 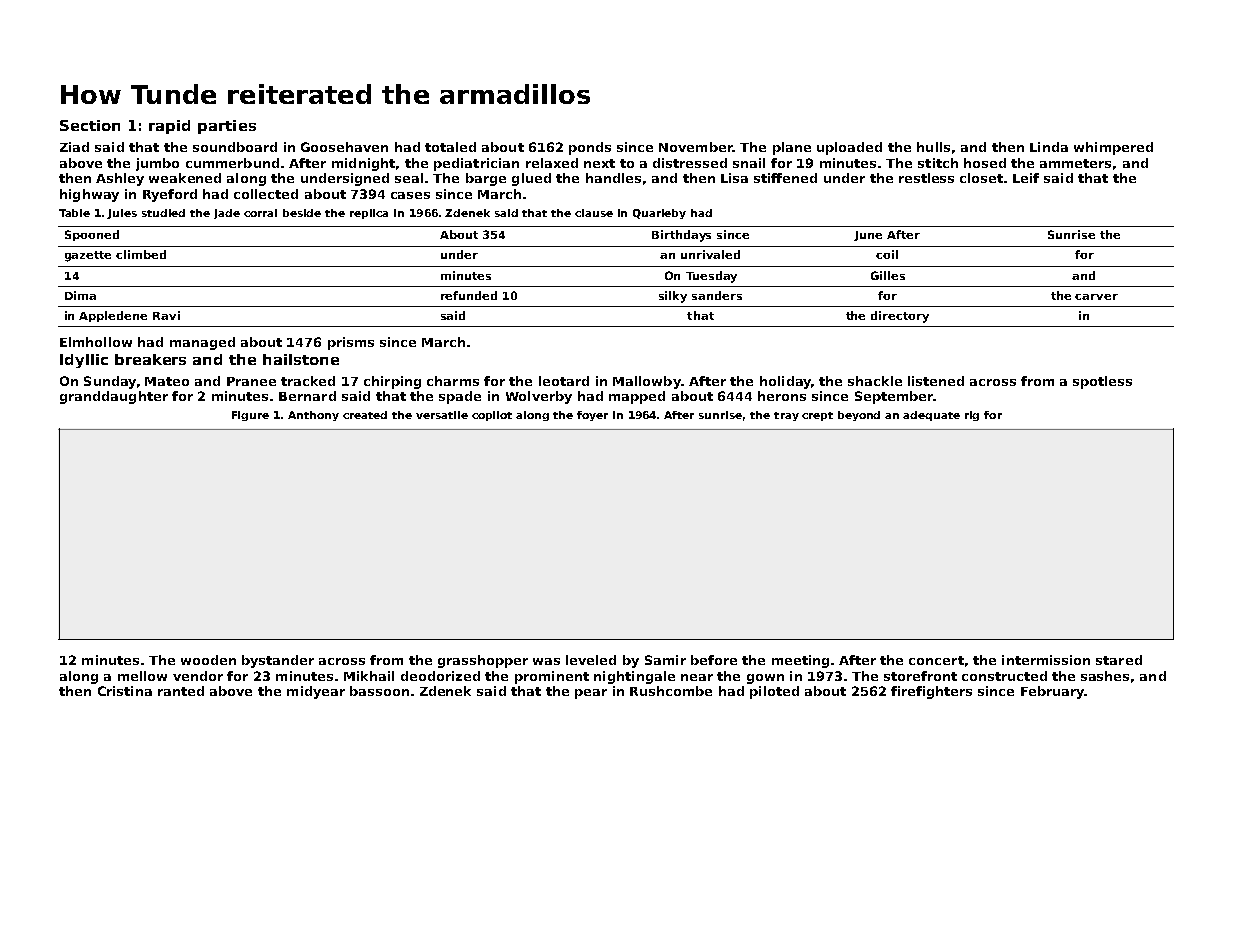 I want to click on tracked, so click(x=308, y=381).
